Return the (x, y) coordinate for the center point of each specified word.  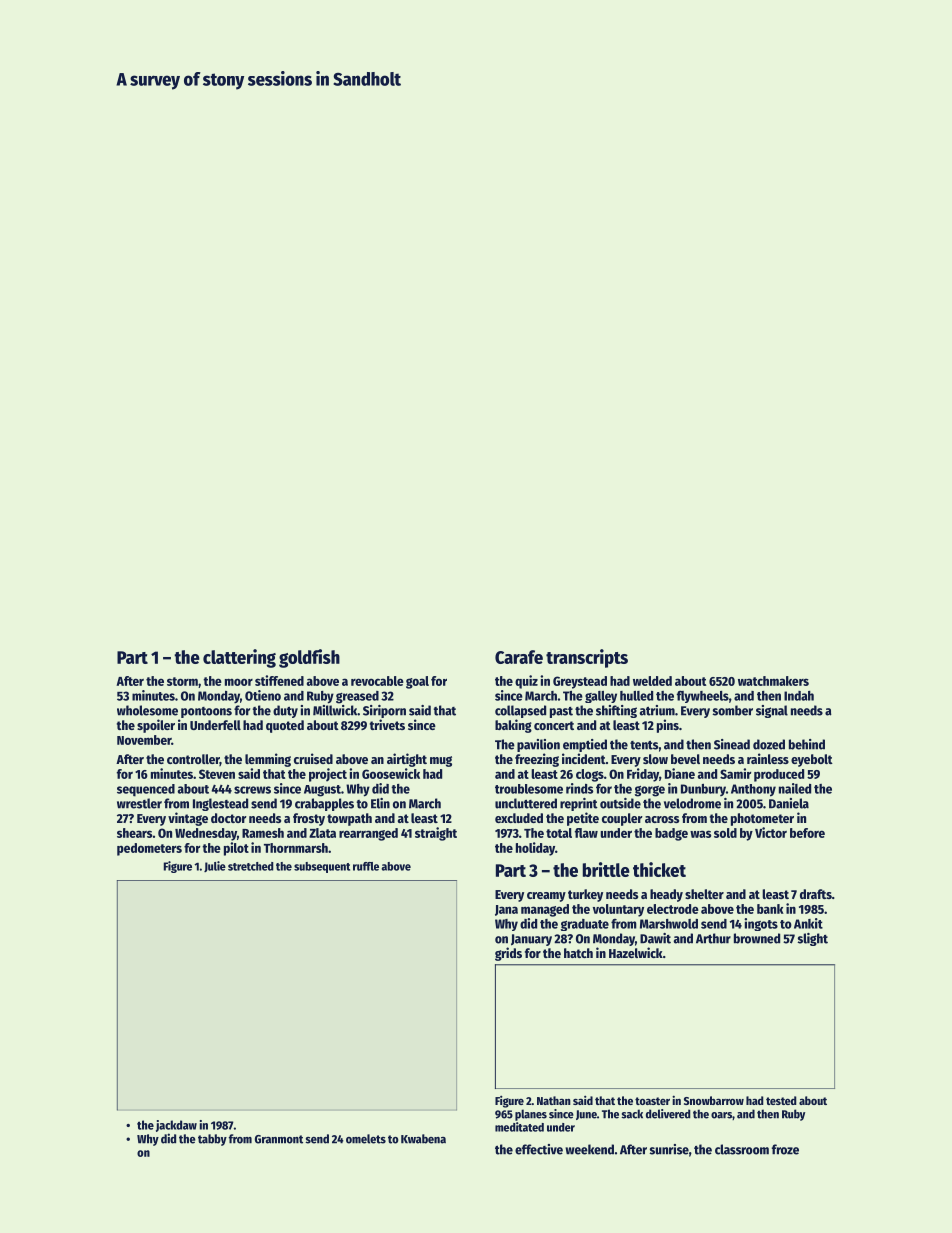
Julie (215, 866)
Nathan (554, 1100)
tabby (212, 1140)
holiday (535, 849)
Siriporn (384, 711)
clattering (239, 658)
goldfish (309, 658)
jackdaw (176, 1126)
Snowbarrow (714, 1100)
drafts (816, 894)
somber (732, 710)
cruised (313, 758)
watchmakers (773, 681)
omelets (366, 1139)
